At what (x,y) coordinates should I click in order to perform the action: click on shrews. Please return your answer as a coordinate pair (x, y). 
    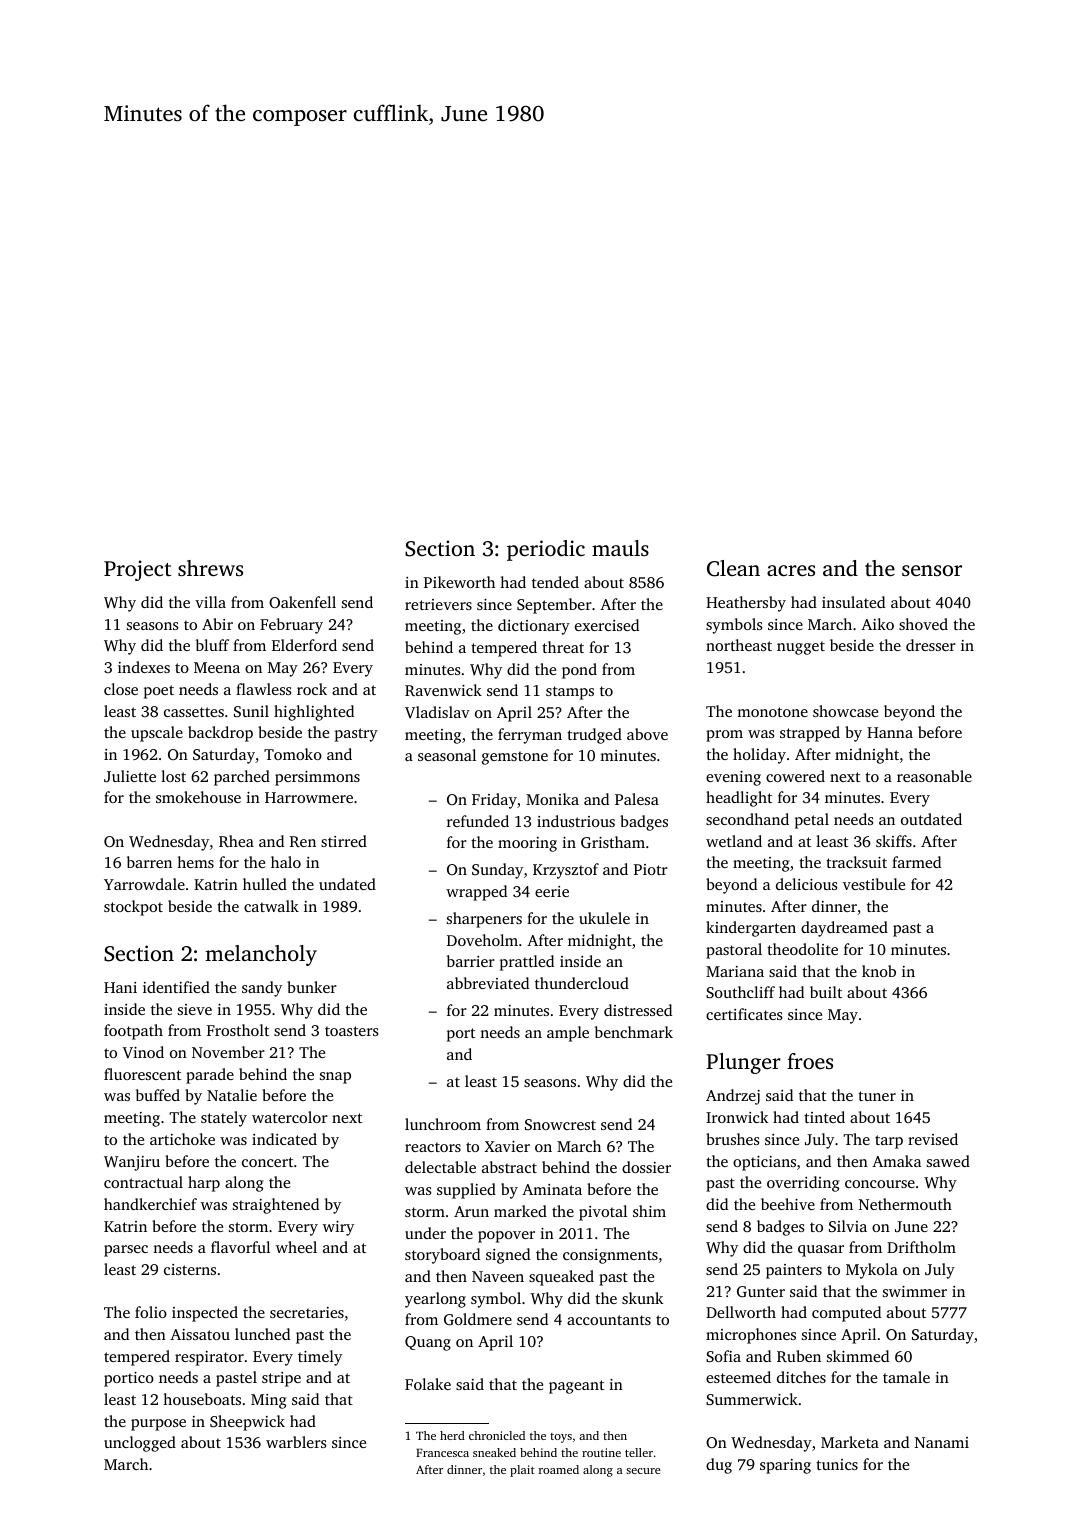
    Looking at the image, I should click on (210, 568).
